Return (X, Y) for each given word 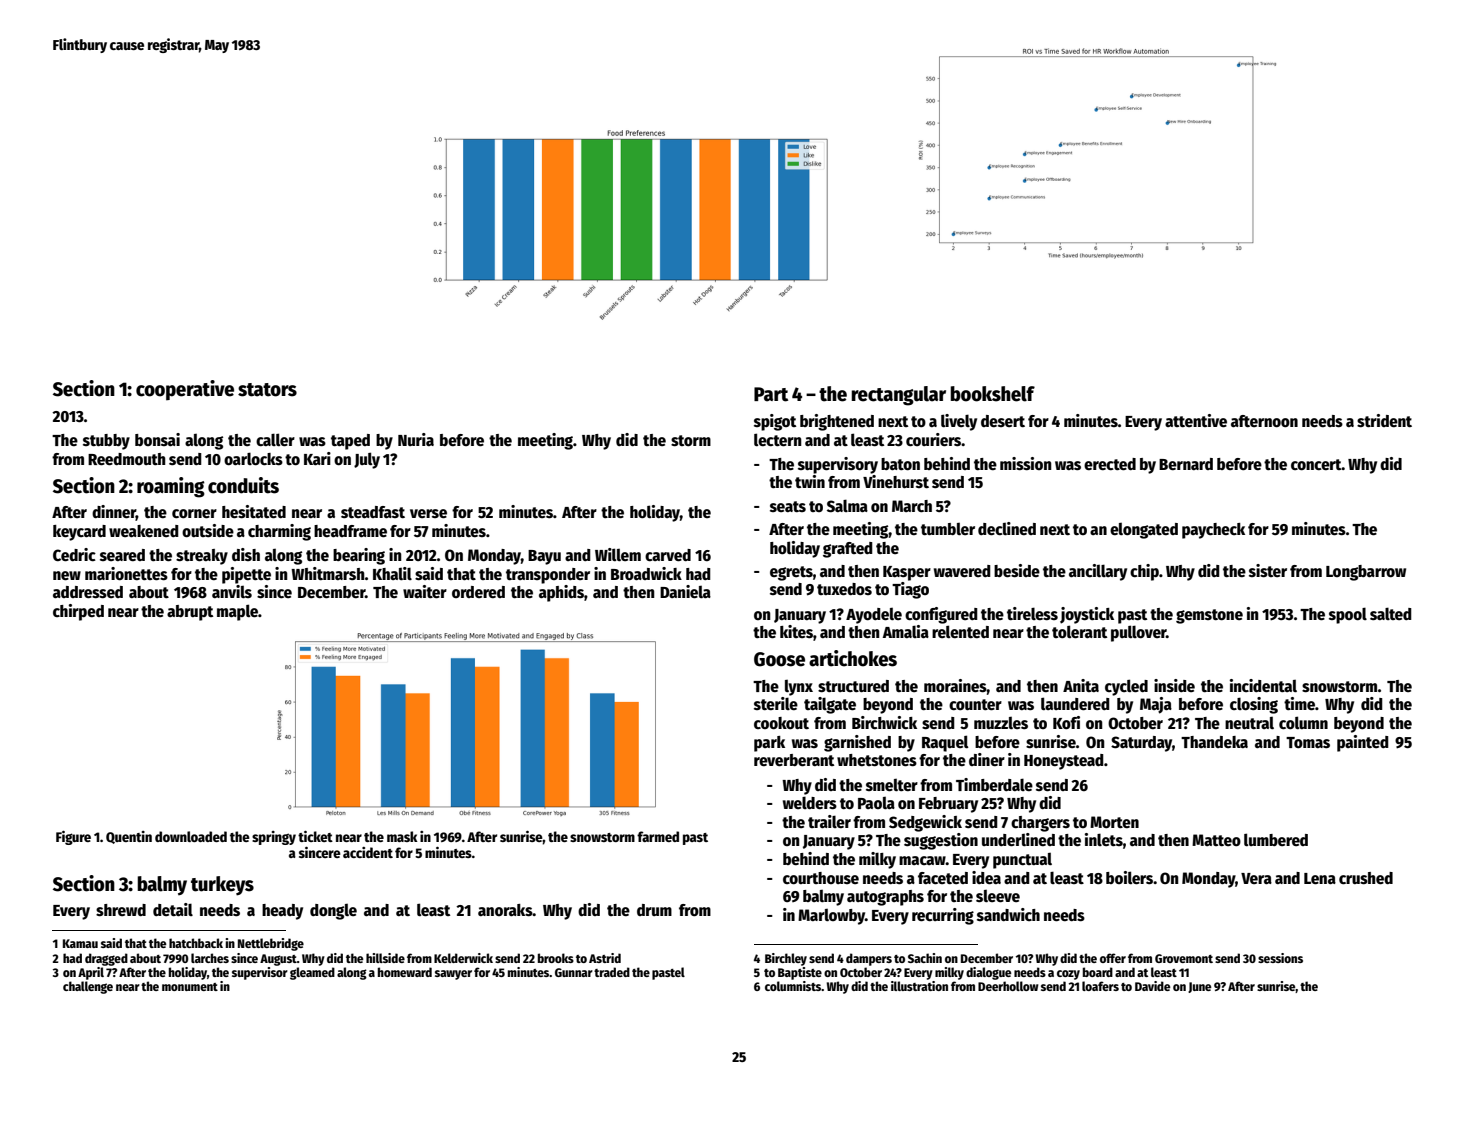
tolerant (1079, 632)
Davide (1152, 986)
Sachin (925, 958)
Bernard (1186, 464)
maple (237, 612)
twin (810, 481)
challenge (88, 987)
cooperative (185, 390)
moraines (955, 686)
